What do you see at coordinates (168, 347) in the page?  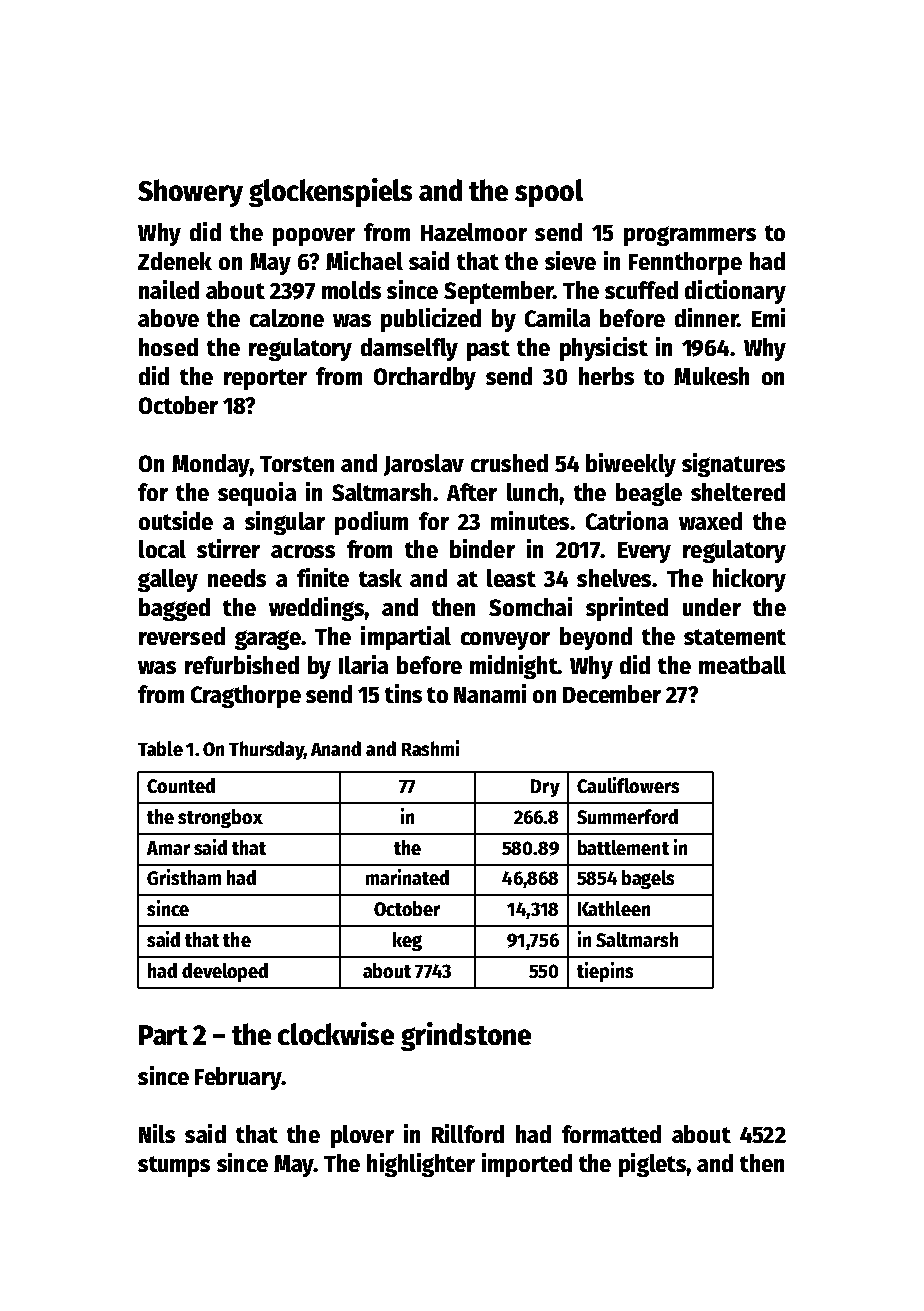 I see `hosed` at bounding box center [168, 347].
